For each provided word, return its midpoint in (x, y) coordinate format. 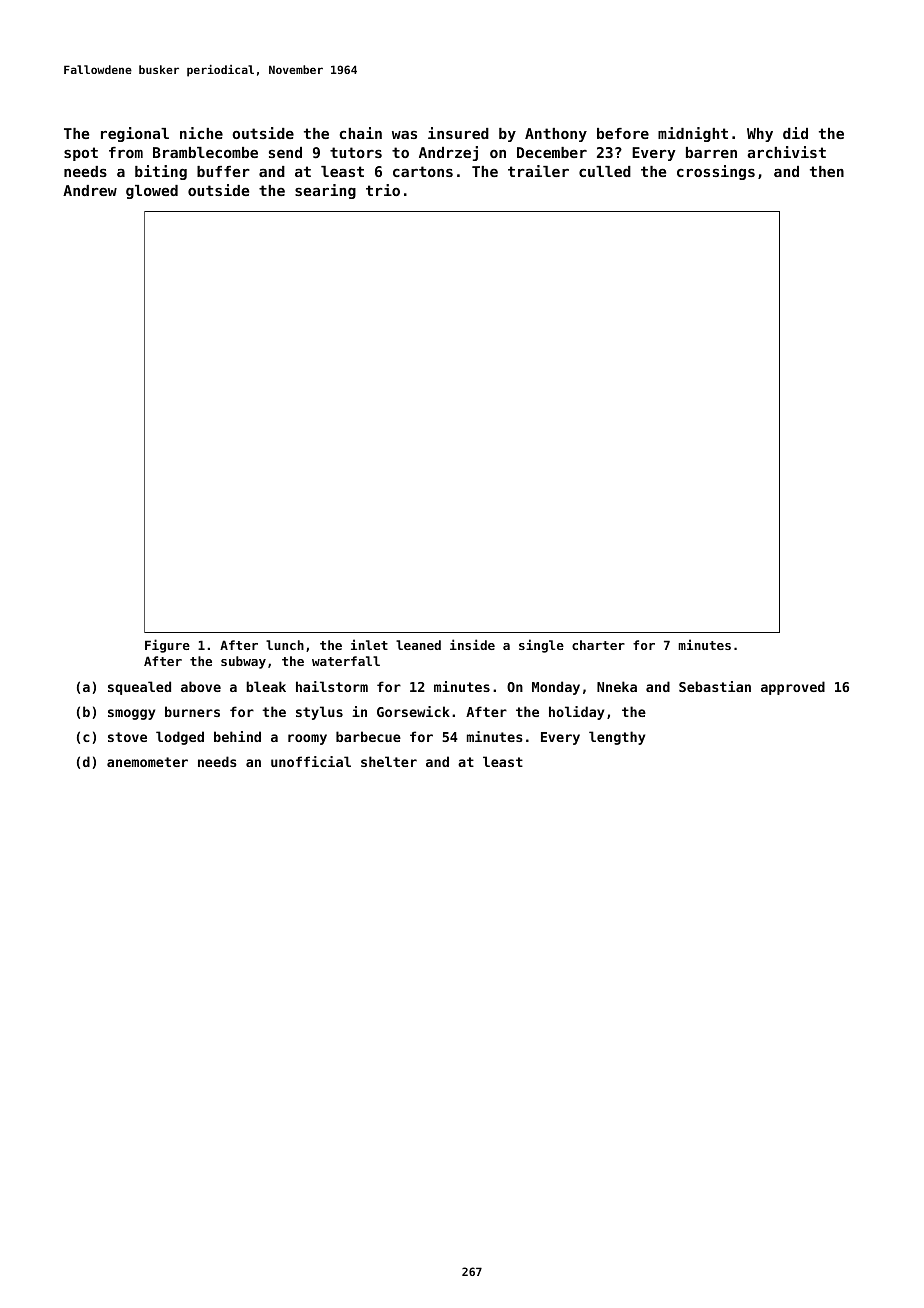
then (827, 171)
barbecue (368, 736)
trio (383, 190)
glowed (152, 192)
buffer (223, 171)
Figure (167, 646)
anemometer (147, 762)
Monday (556, 688)
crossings (716, 172)
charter (598, 645)
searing (325, 191)
